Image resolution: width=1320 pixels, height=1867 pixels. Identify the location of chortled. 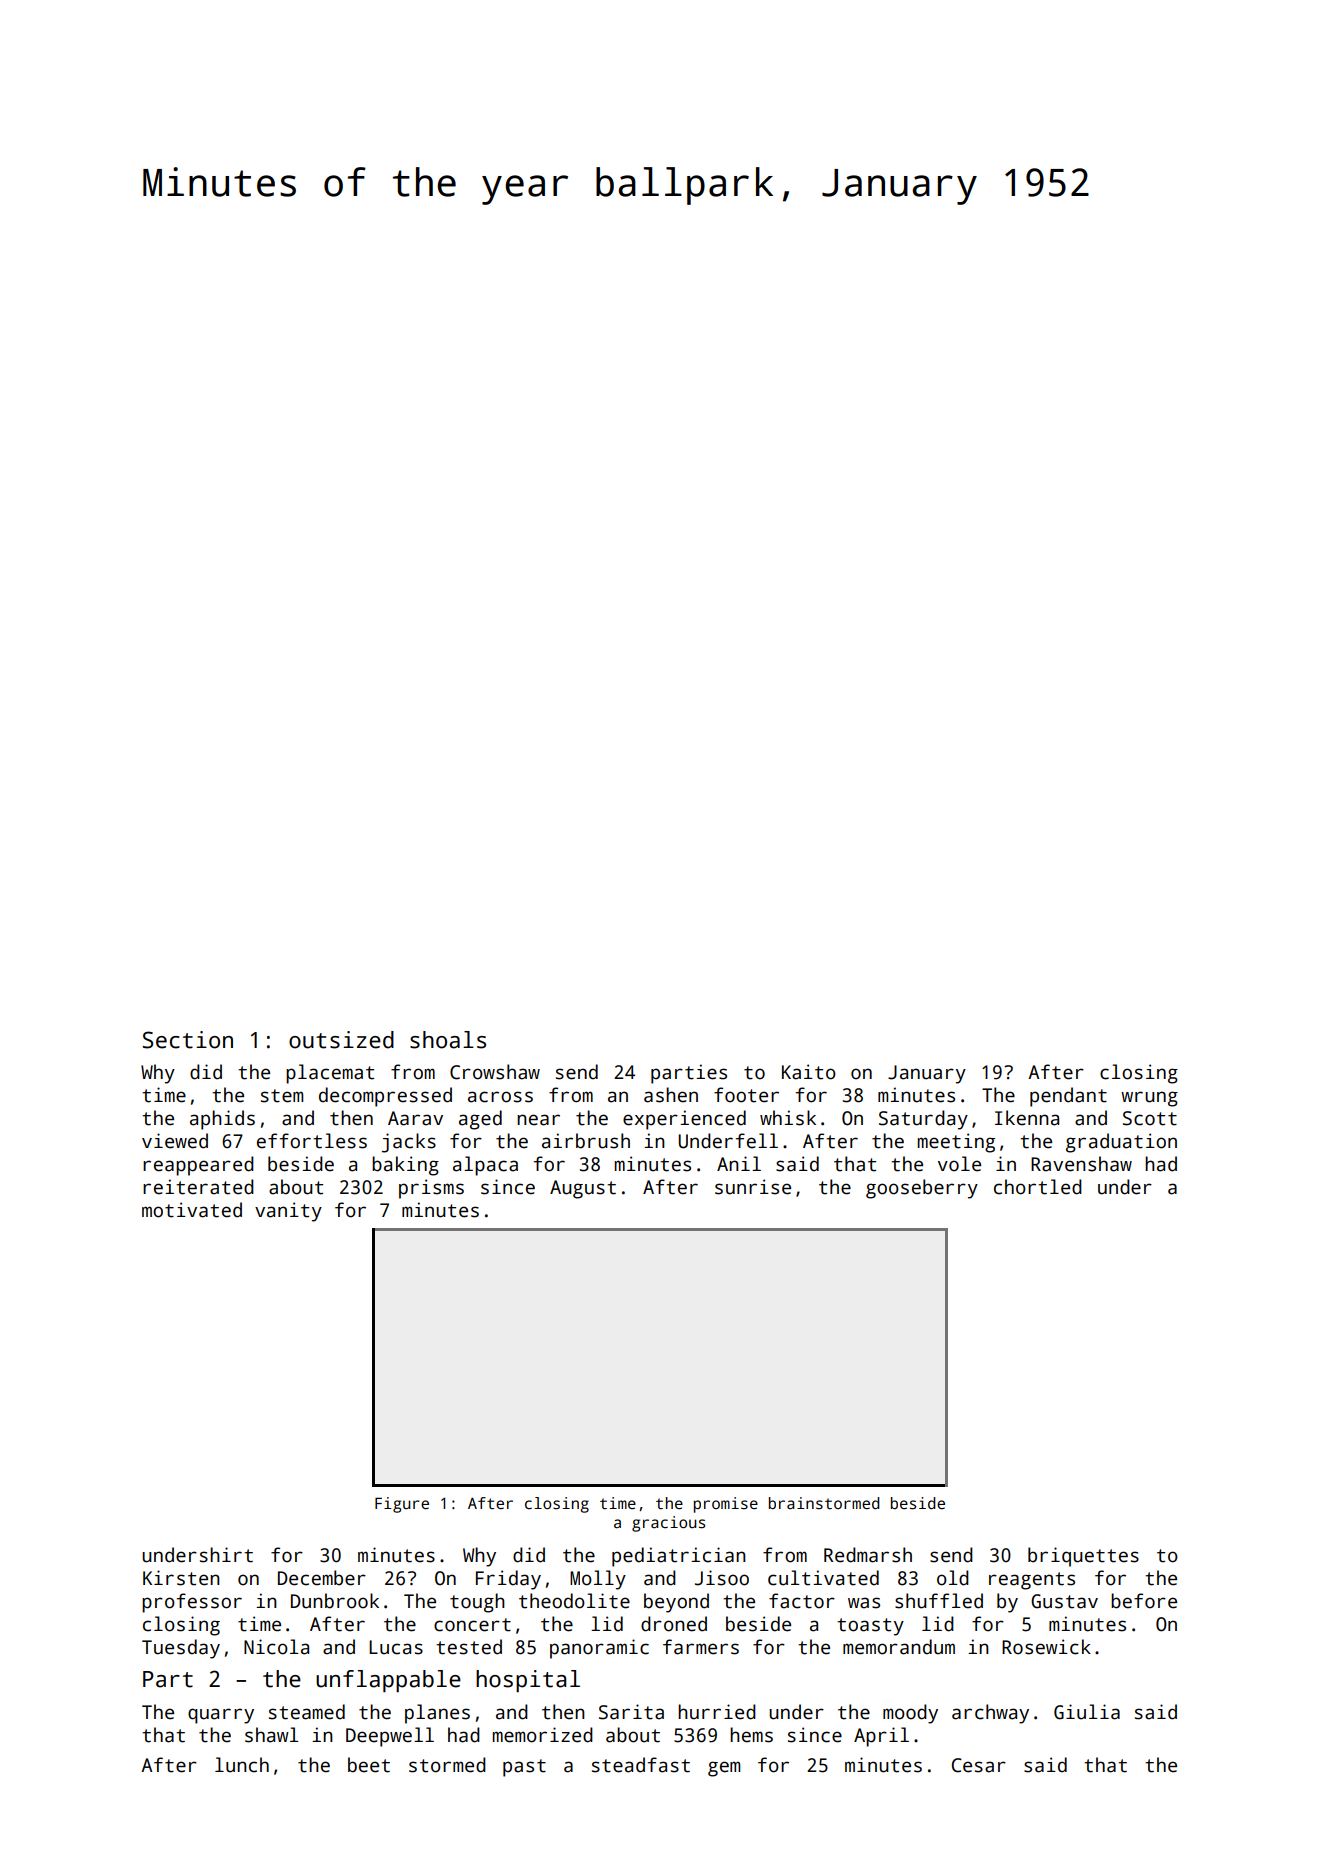
(1038, 1187).
